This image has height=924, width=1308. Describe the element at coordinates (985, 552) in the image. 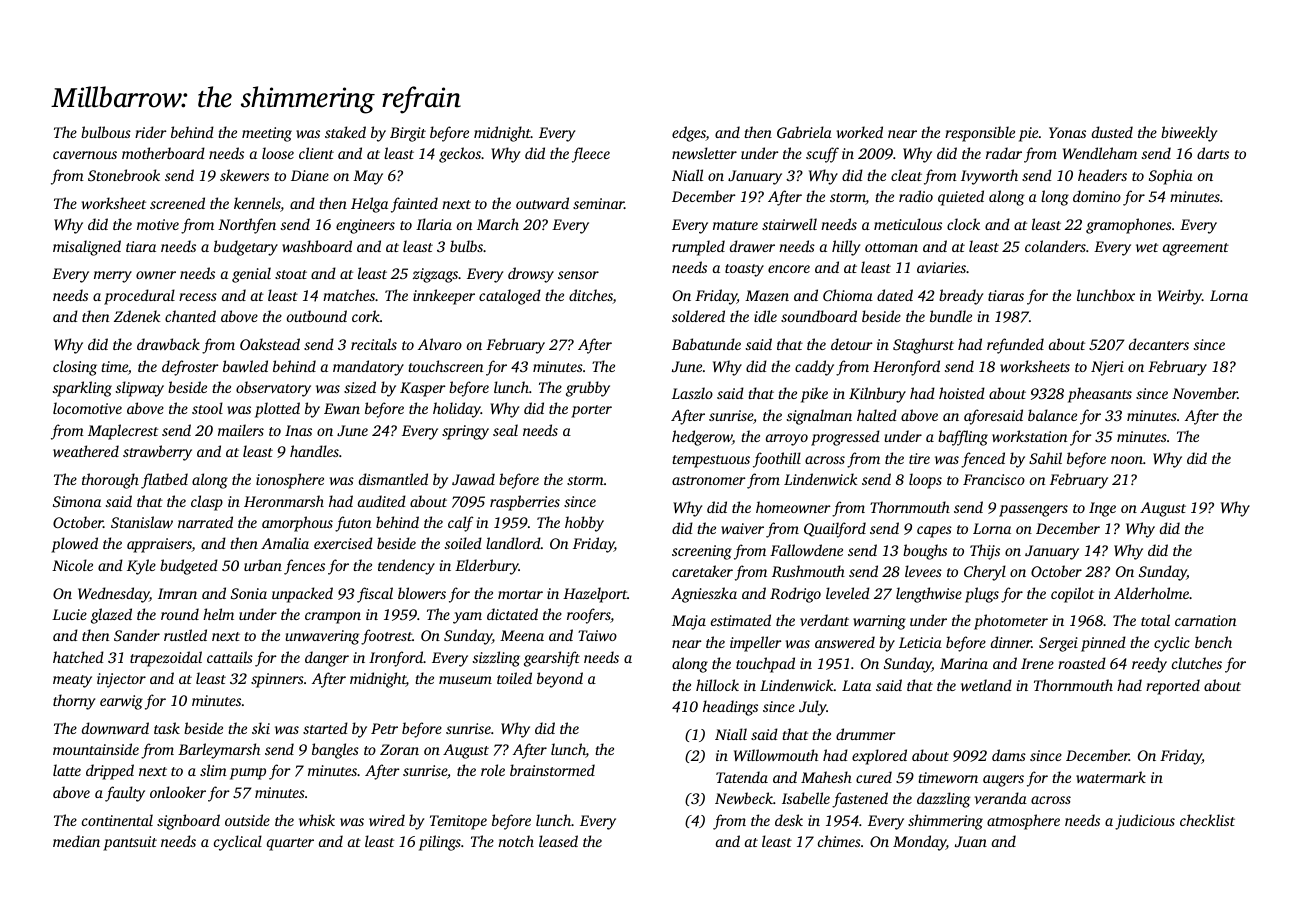

I see `Thijs` at that location.
